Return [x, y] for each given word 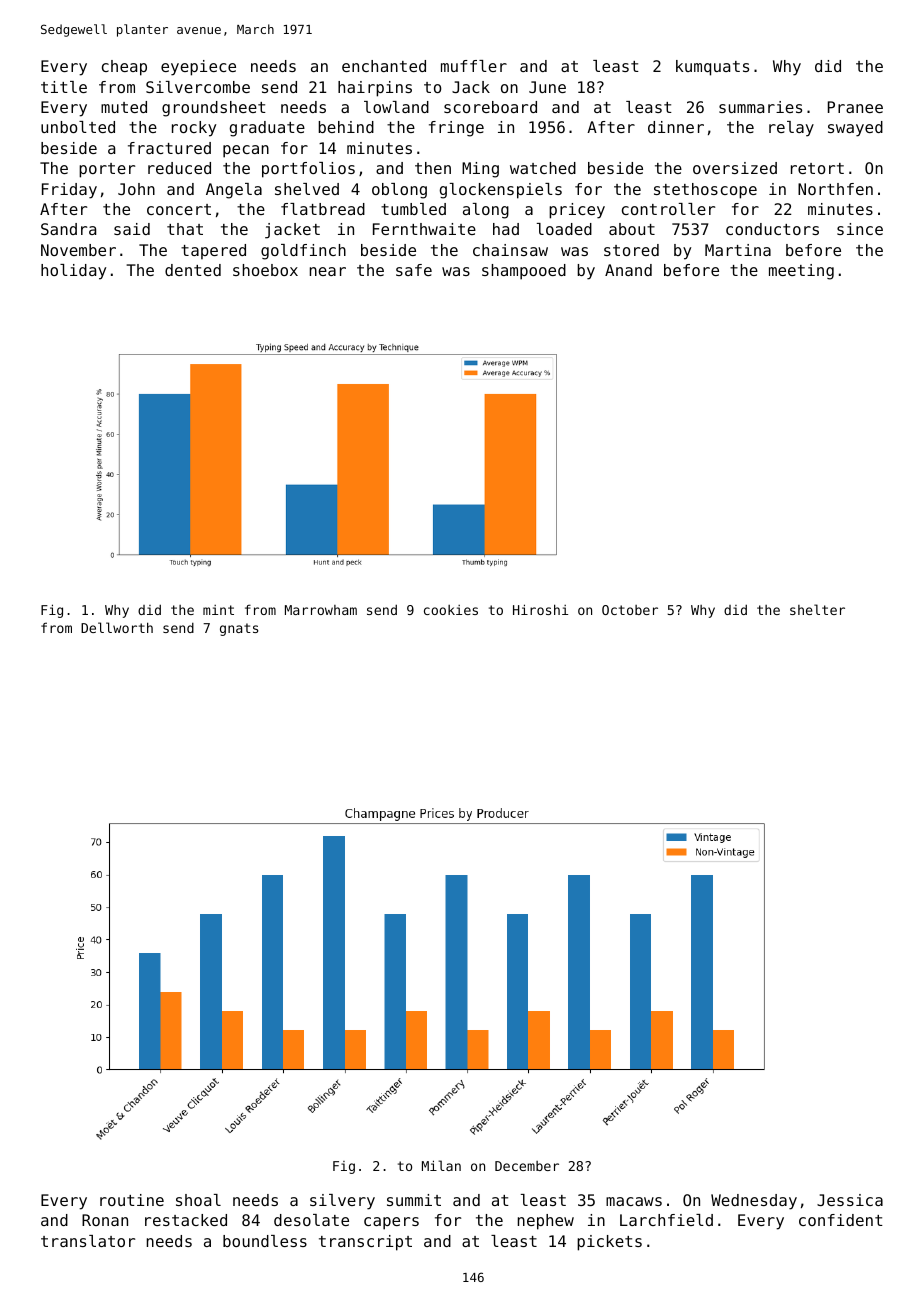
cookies [451, 610]
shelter [817, 609]
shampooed [524, 272]
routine [132, 1200]
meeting [801, 272]
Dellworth [117, 627]
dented [193, 270]
